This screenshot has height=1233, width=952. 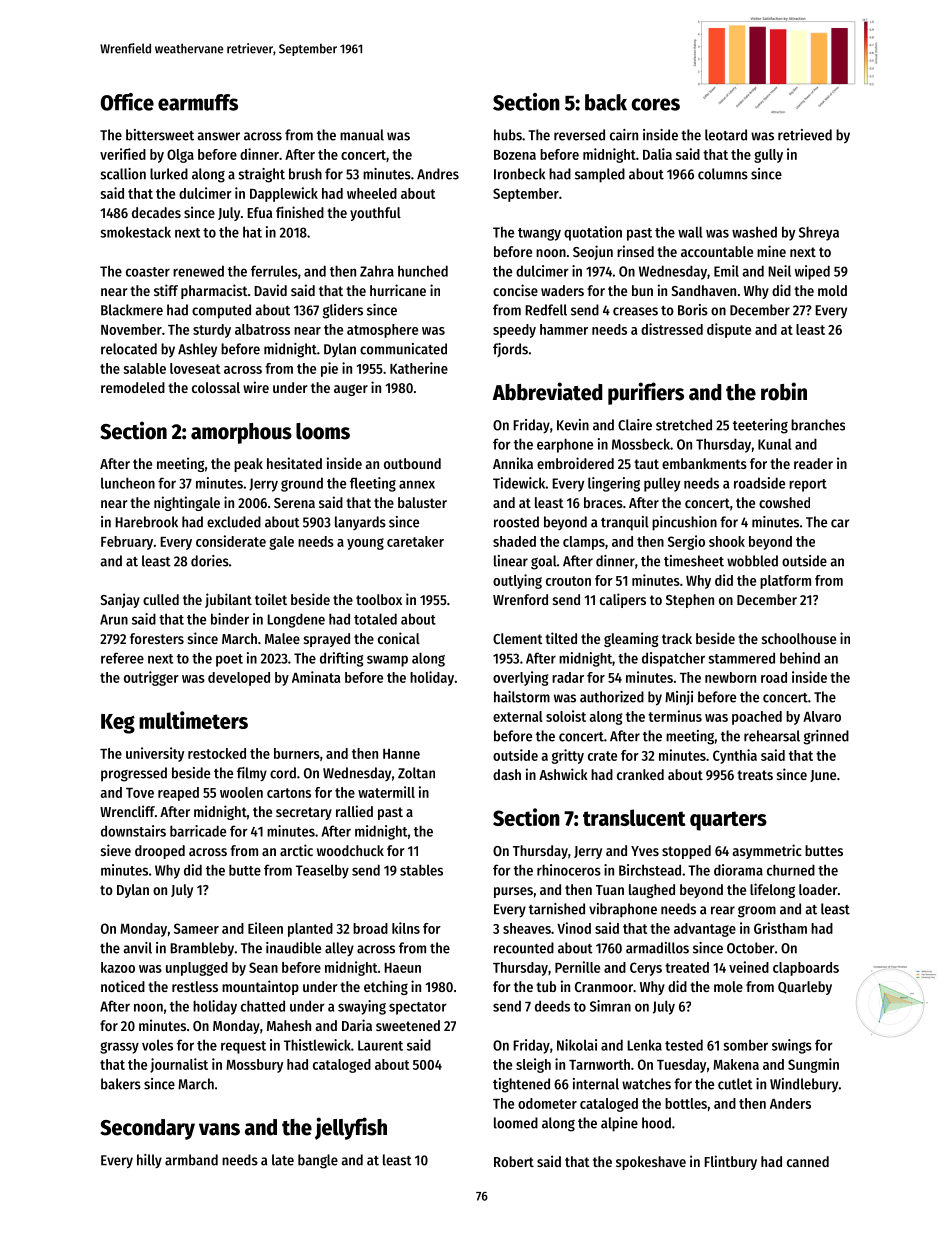 I want to click on Ashwick, so click(x=563, y=774).
